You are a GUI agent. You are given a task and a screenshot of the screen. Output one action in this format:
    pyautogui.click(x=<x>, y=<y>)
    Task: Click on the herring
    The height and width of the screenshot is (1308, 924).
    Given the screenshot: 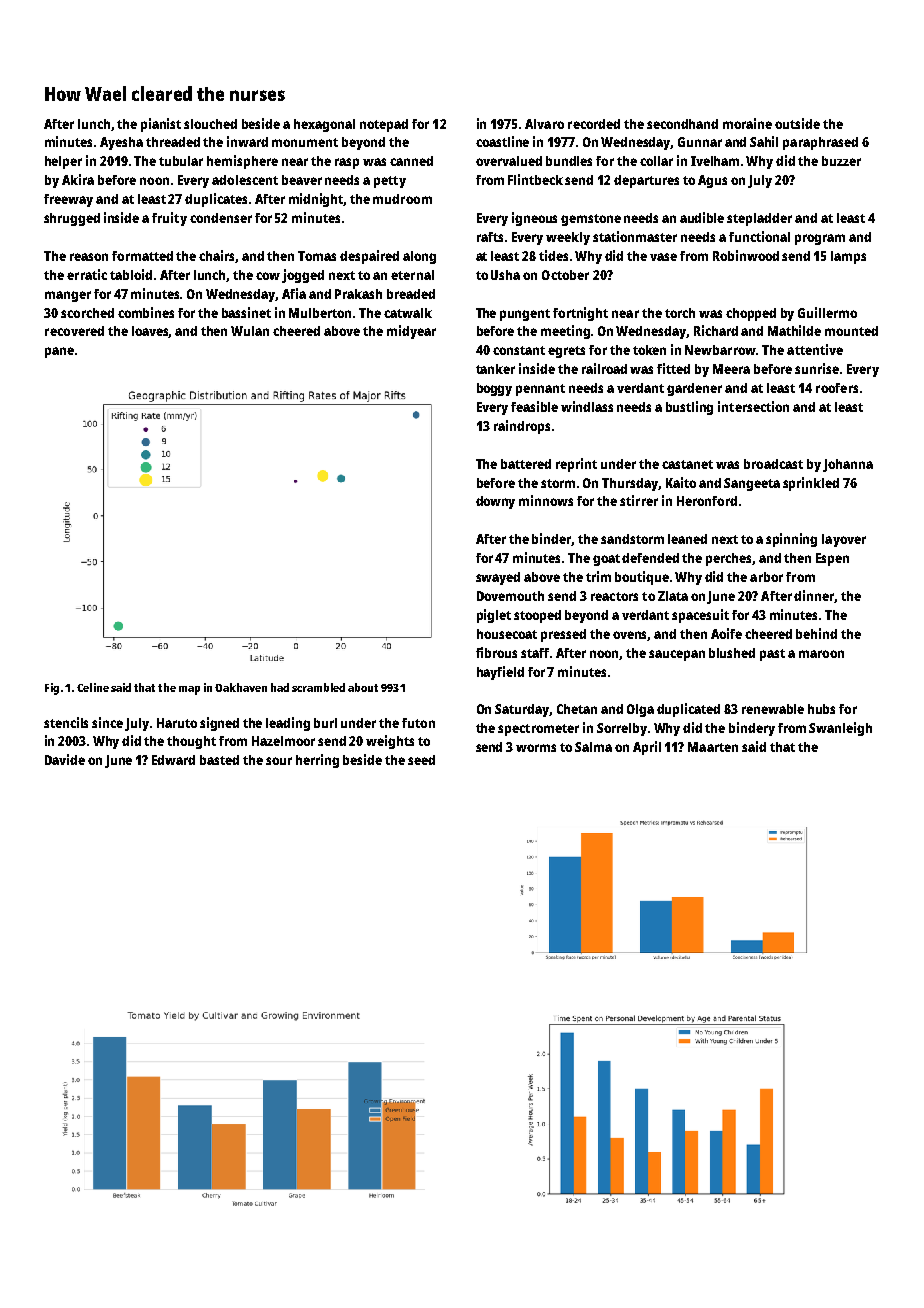 What is the action you would take?
    pyautogui.click(x=317, y=761)
